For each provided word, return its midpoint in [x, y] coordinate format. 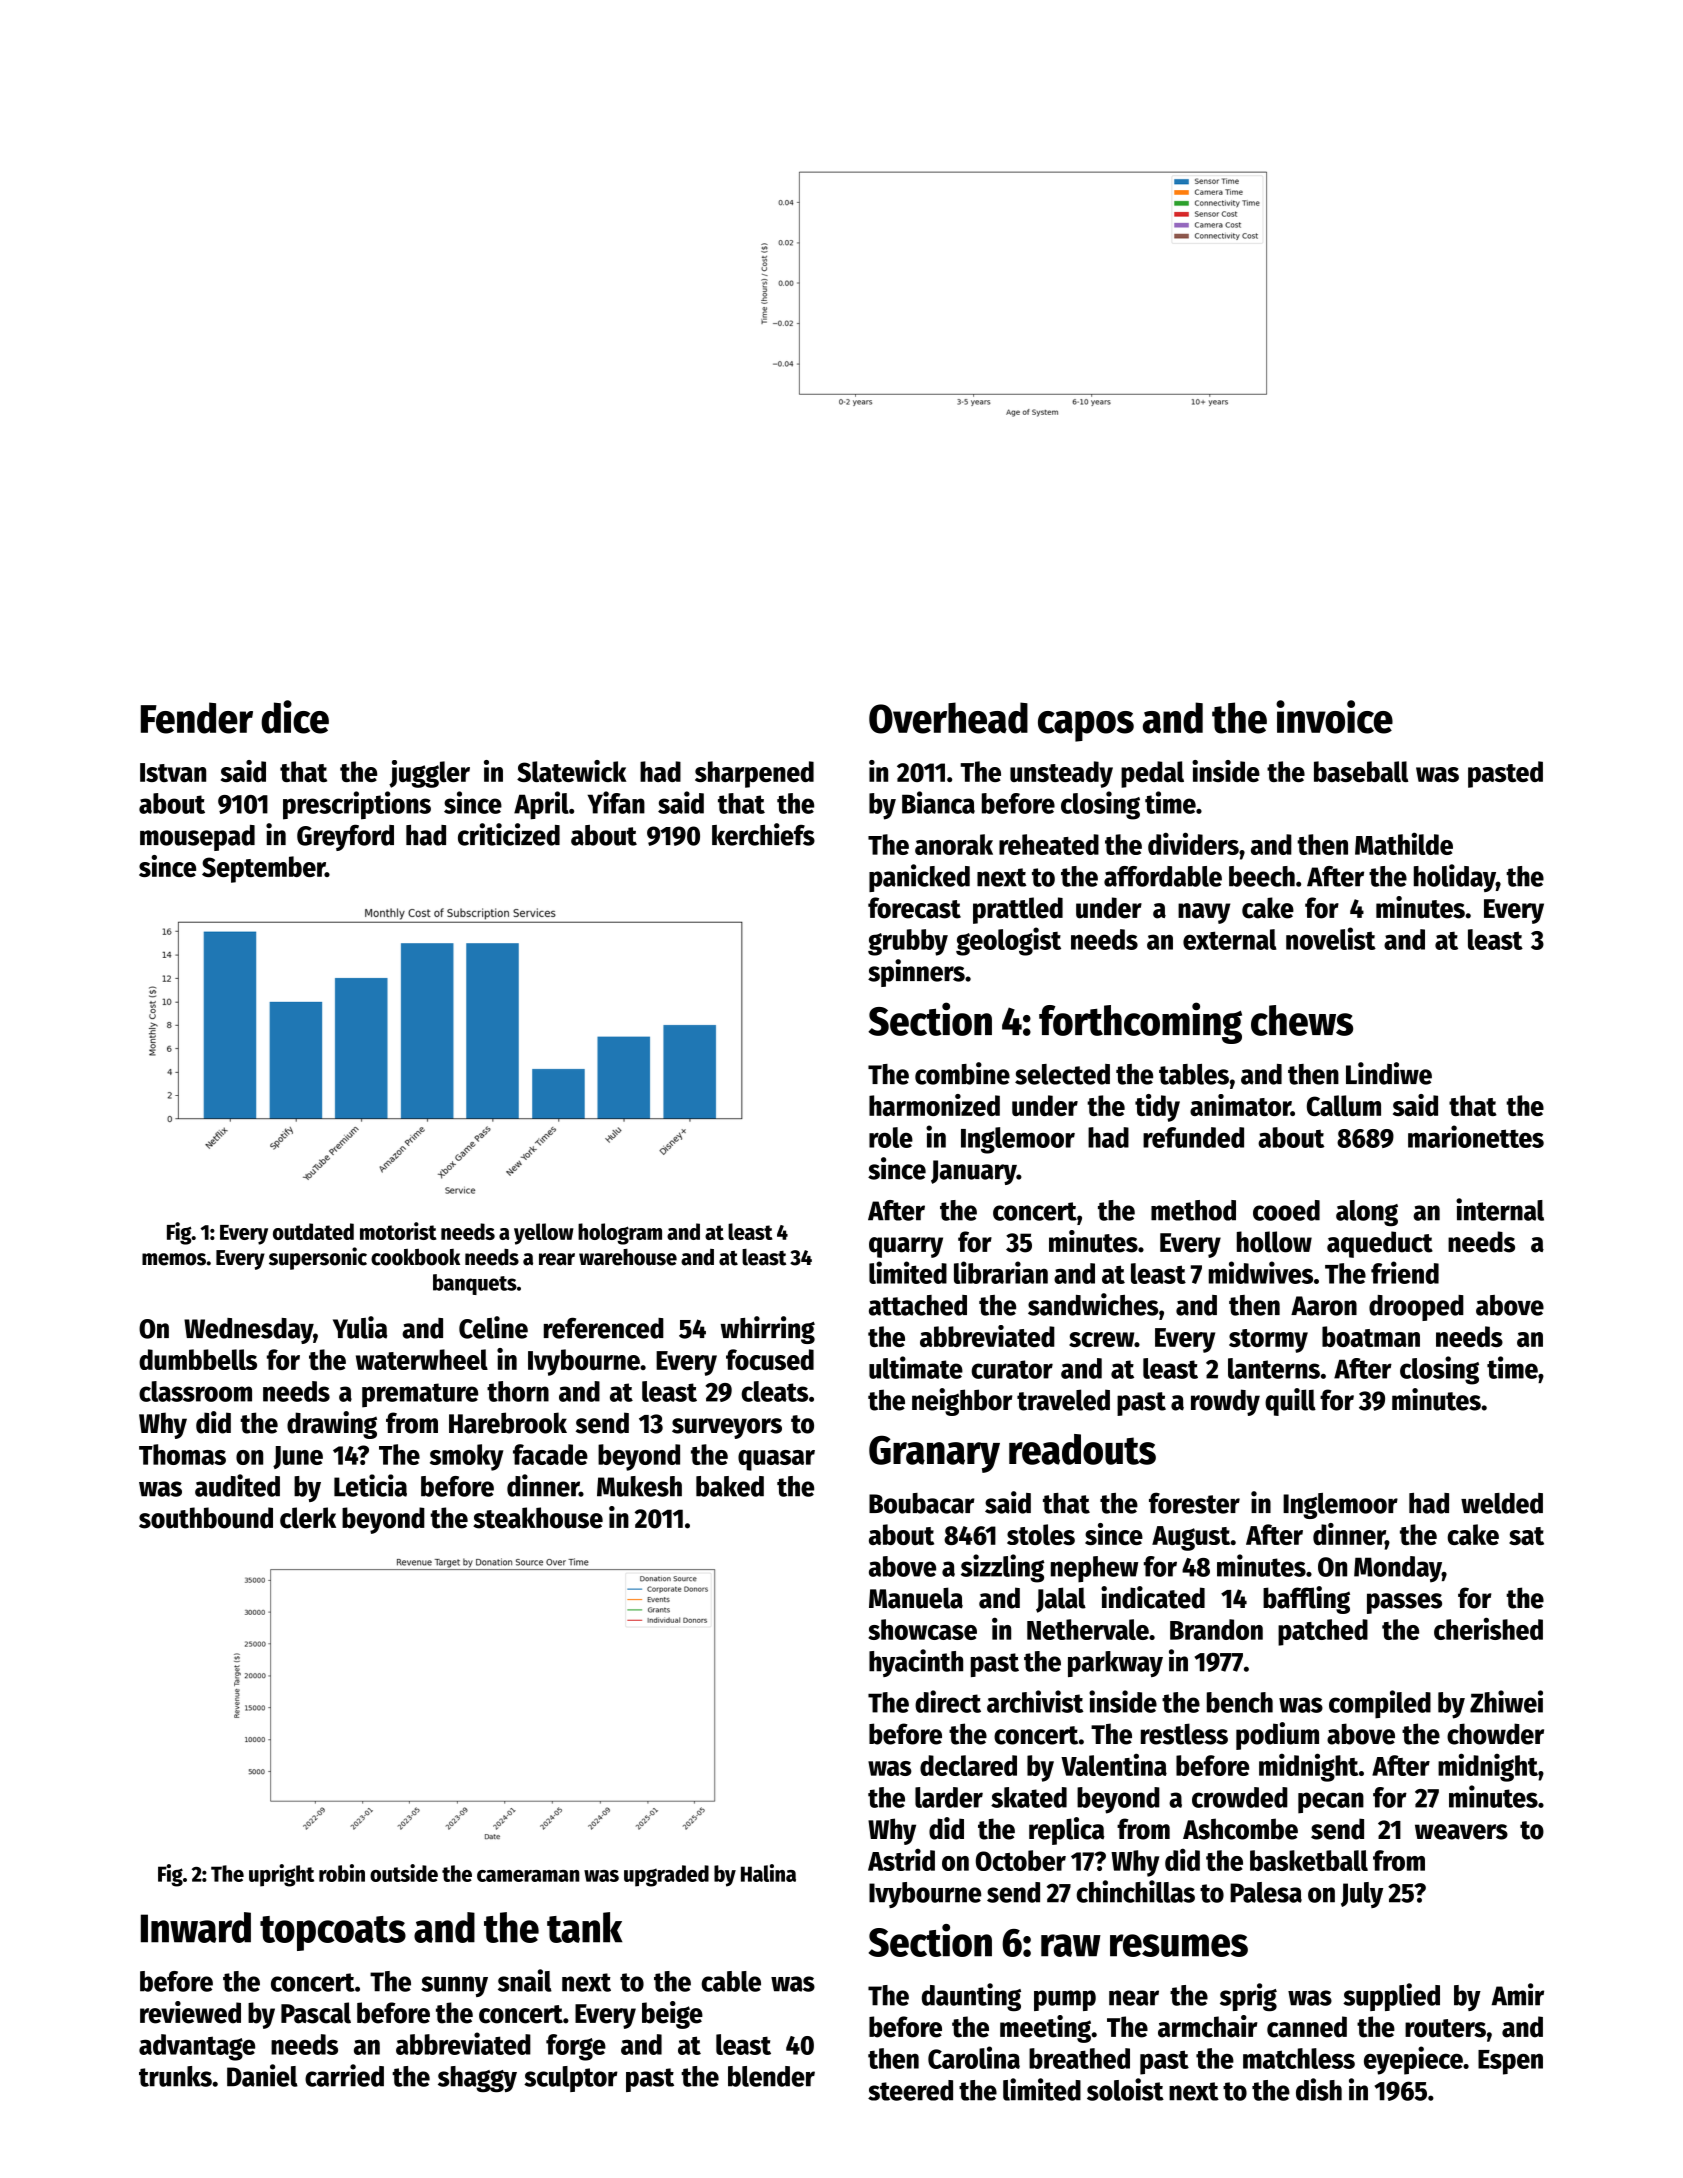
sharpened [754, 774]
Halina [768, 1873]
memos [174, 1259]
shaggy [477, 2079]
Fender [197, 718]
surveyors [727, 1428]
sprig [1248, 1997]
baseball [1361, 771]
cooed [1286, 1210]
